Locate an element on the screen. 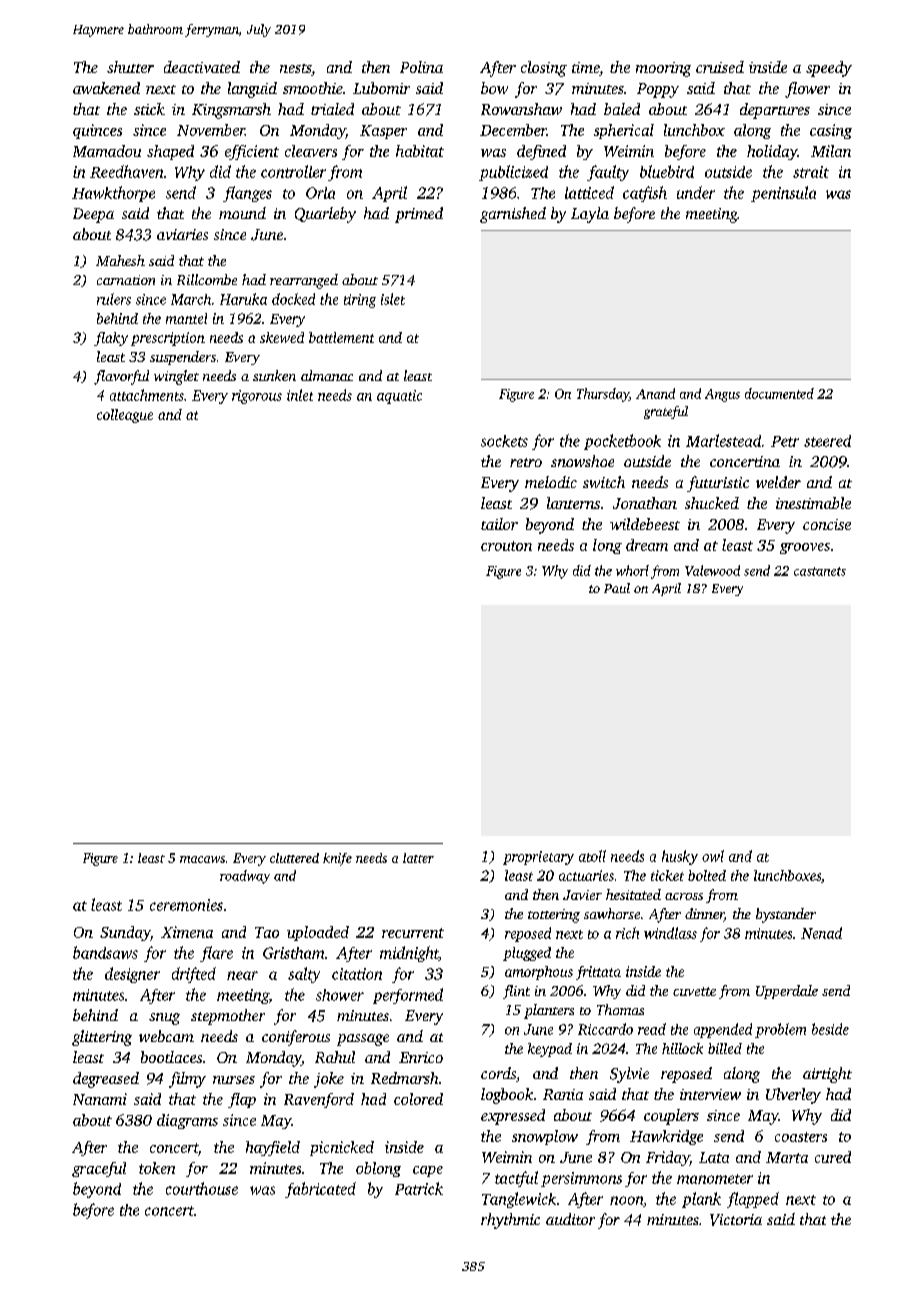 Image resolution: width=924 pixels, height=1308 pixels. Patrick is located at coordinates (419, 1188).
